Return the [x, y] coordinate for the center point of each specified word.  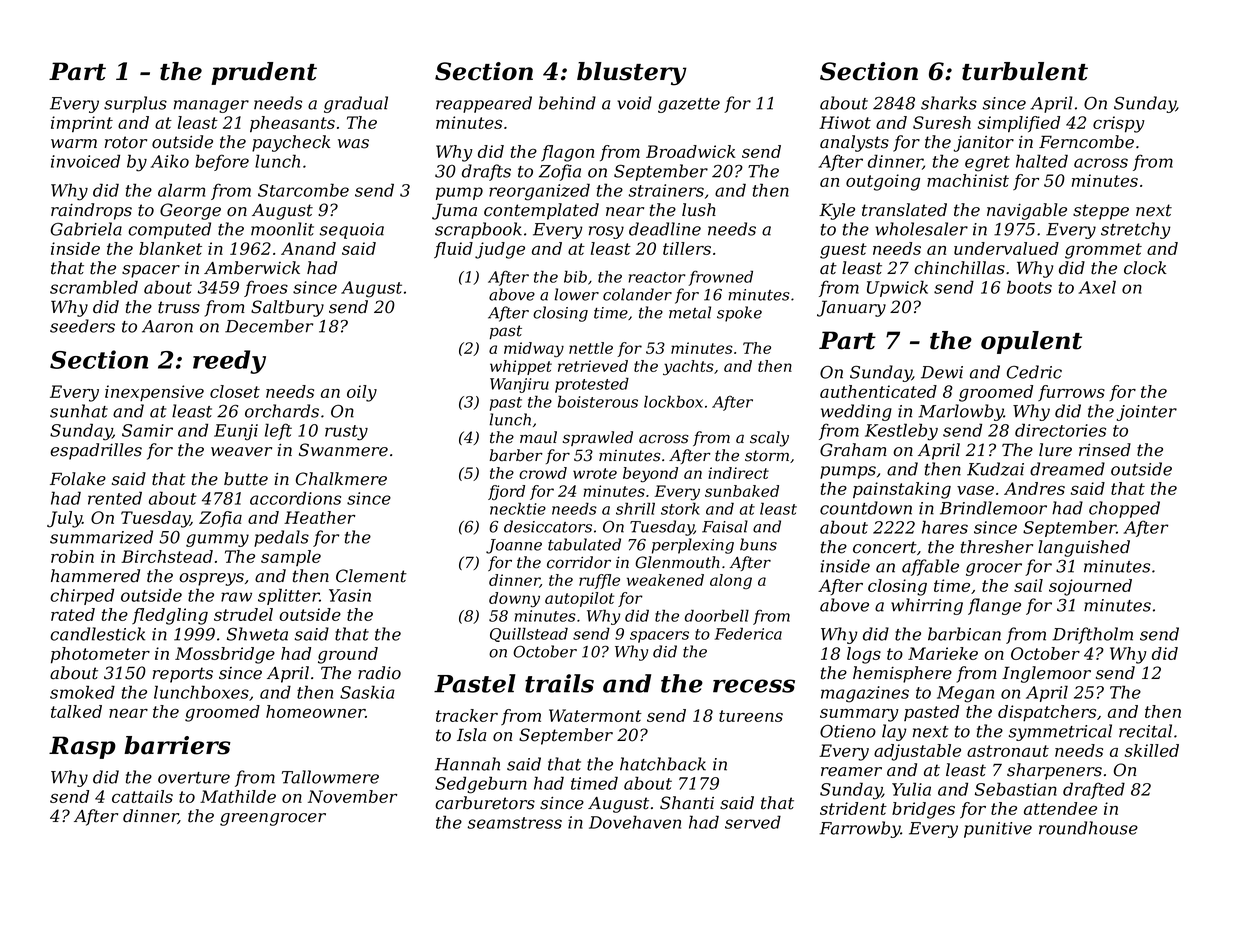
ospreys [211, 579]
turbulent [1025, 71]
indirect [738, 473]
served [753, 822]
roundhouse [1088, 828]
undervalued [1006, 248]
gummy [217, 540]
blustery [632, 74]
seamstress [515, 823]
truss [179, 307]
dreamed [1067, 469]
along [731, 581]
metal [690, 312]
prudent [264, 73]
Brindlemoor [993, 508]
